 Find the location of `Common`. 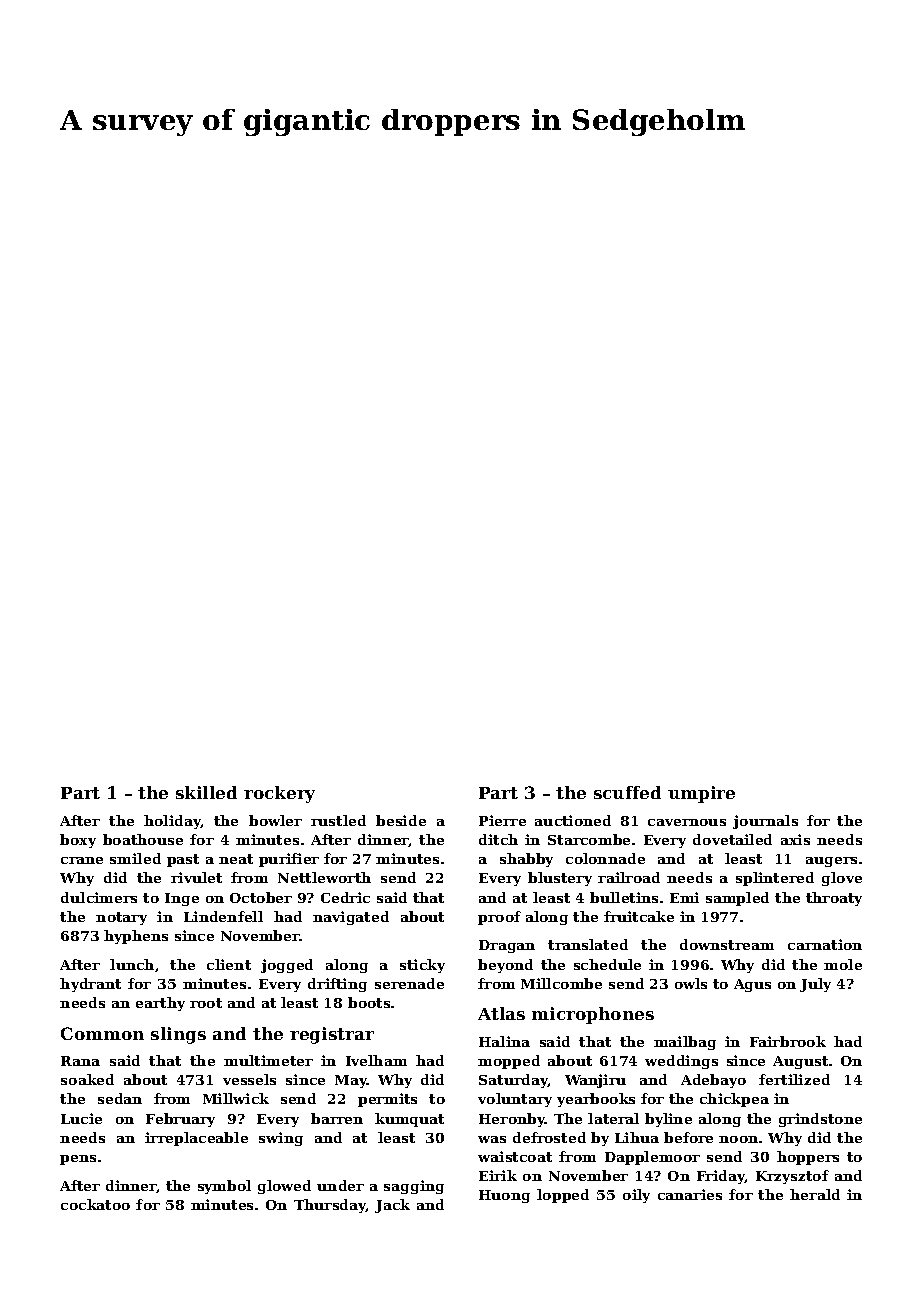

Common is located at coordinates (102, 1033).
